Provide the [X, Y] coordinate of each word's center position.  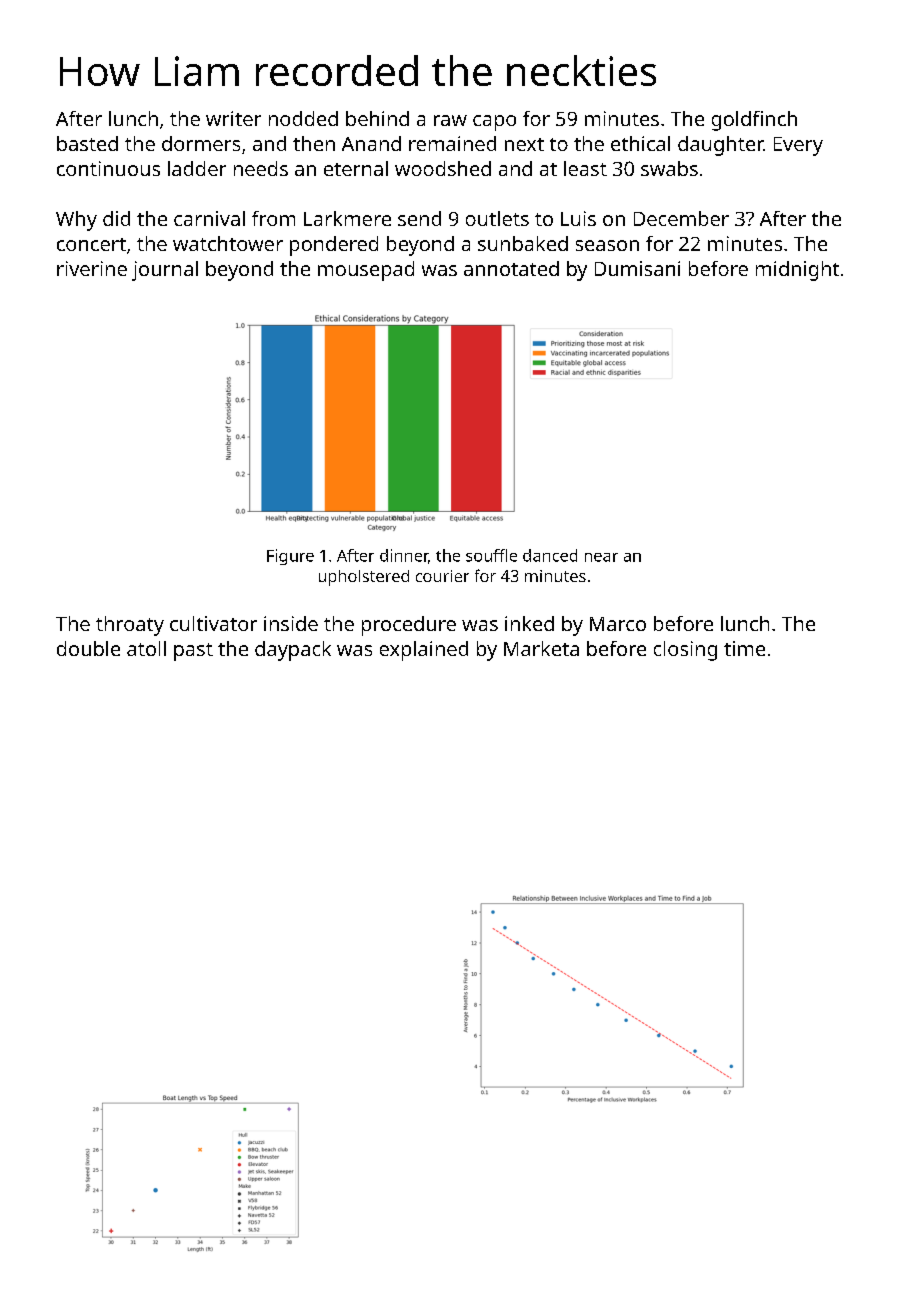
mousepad [366, 271]
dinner [404, 556]
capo [494, 123]
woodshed [443, 168]
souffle [491, 555]
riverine [92, 268]
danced [550, 555]
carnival [209, 218]
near [601, 557]
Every [798, 146]
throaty [130, 626]
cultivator [213, 623]
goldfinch [754, 121]
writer [233, 118]
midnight [797, 271]
